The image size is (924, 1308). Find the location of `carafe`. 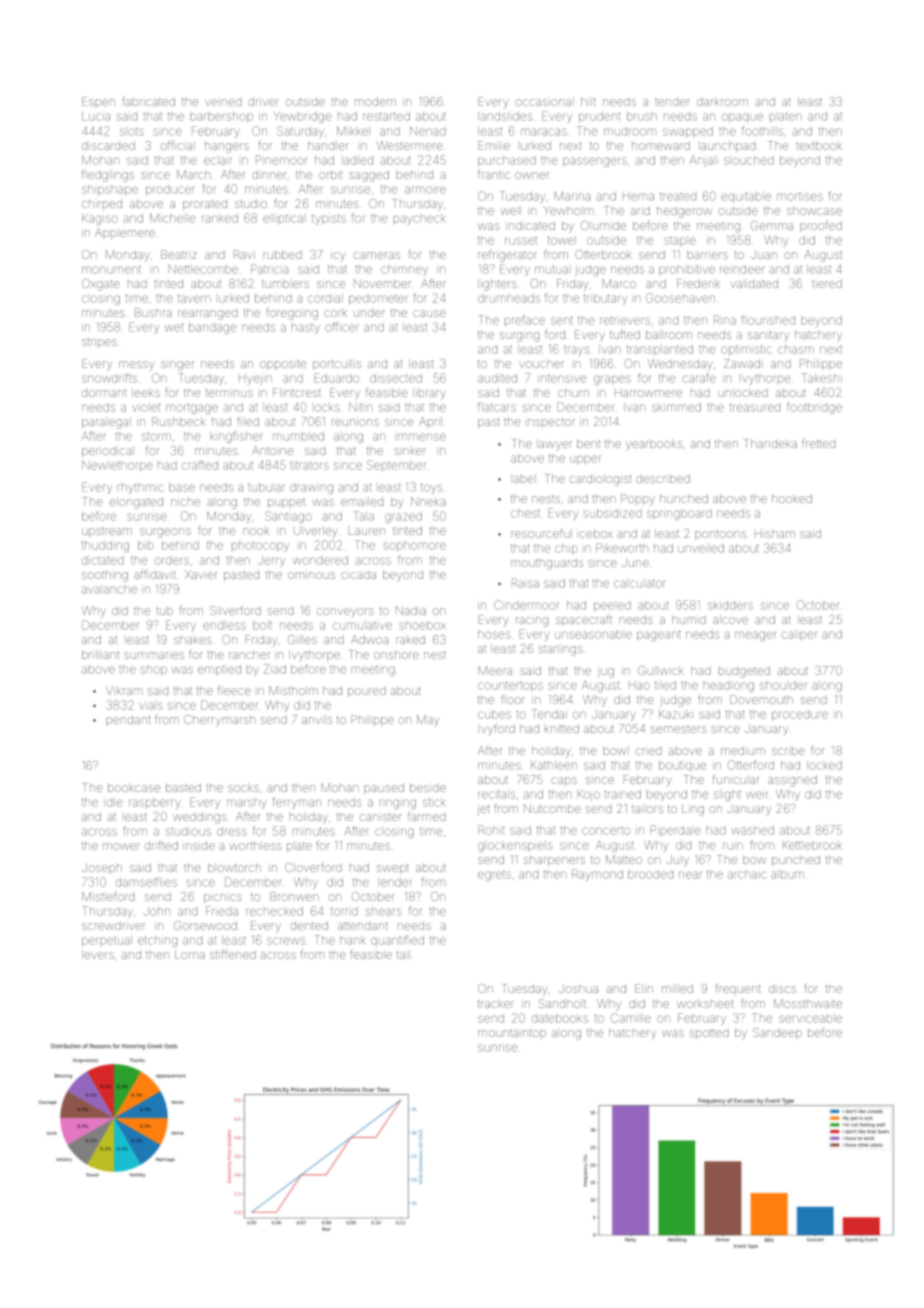

carafe is located at coordinates (699, 378).
